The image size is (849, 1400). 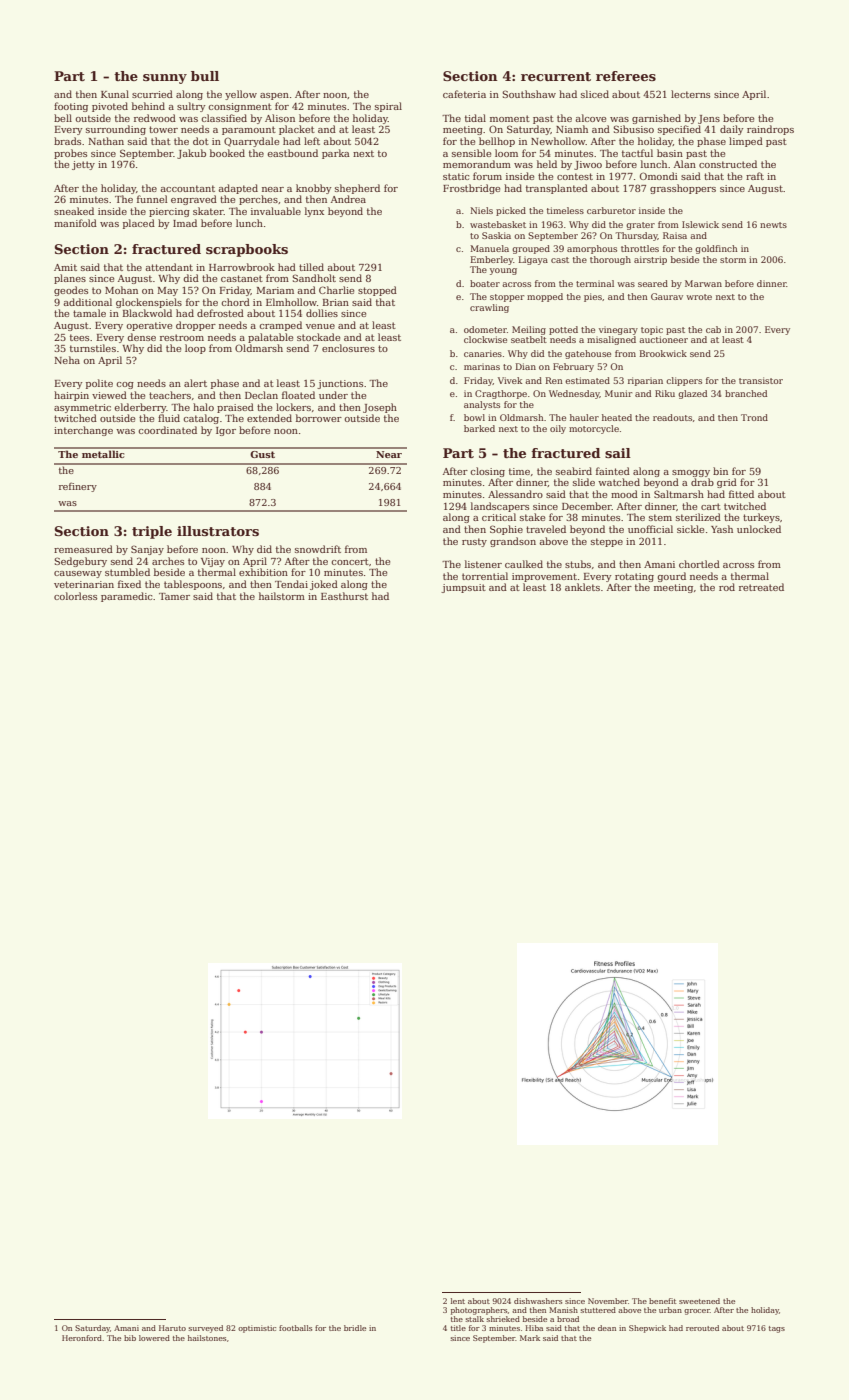 What do you see at coordinates (187, 188) in the page?
I see `accountant` at bounding box center [187, 188].
